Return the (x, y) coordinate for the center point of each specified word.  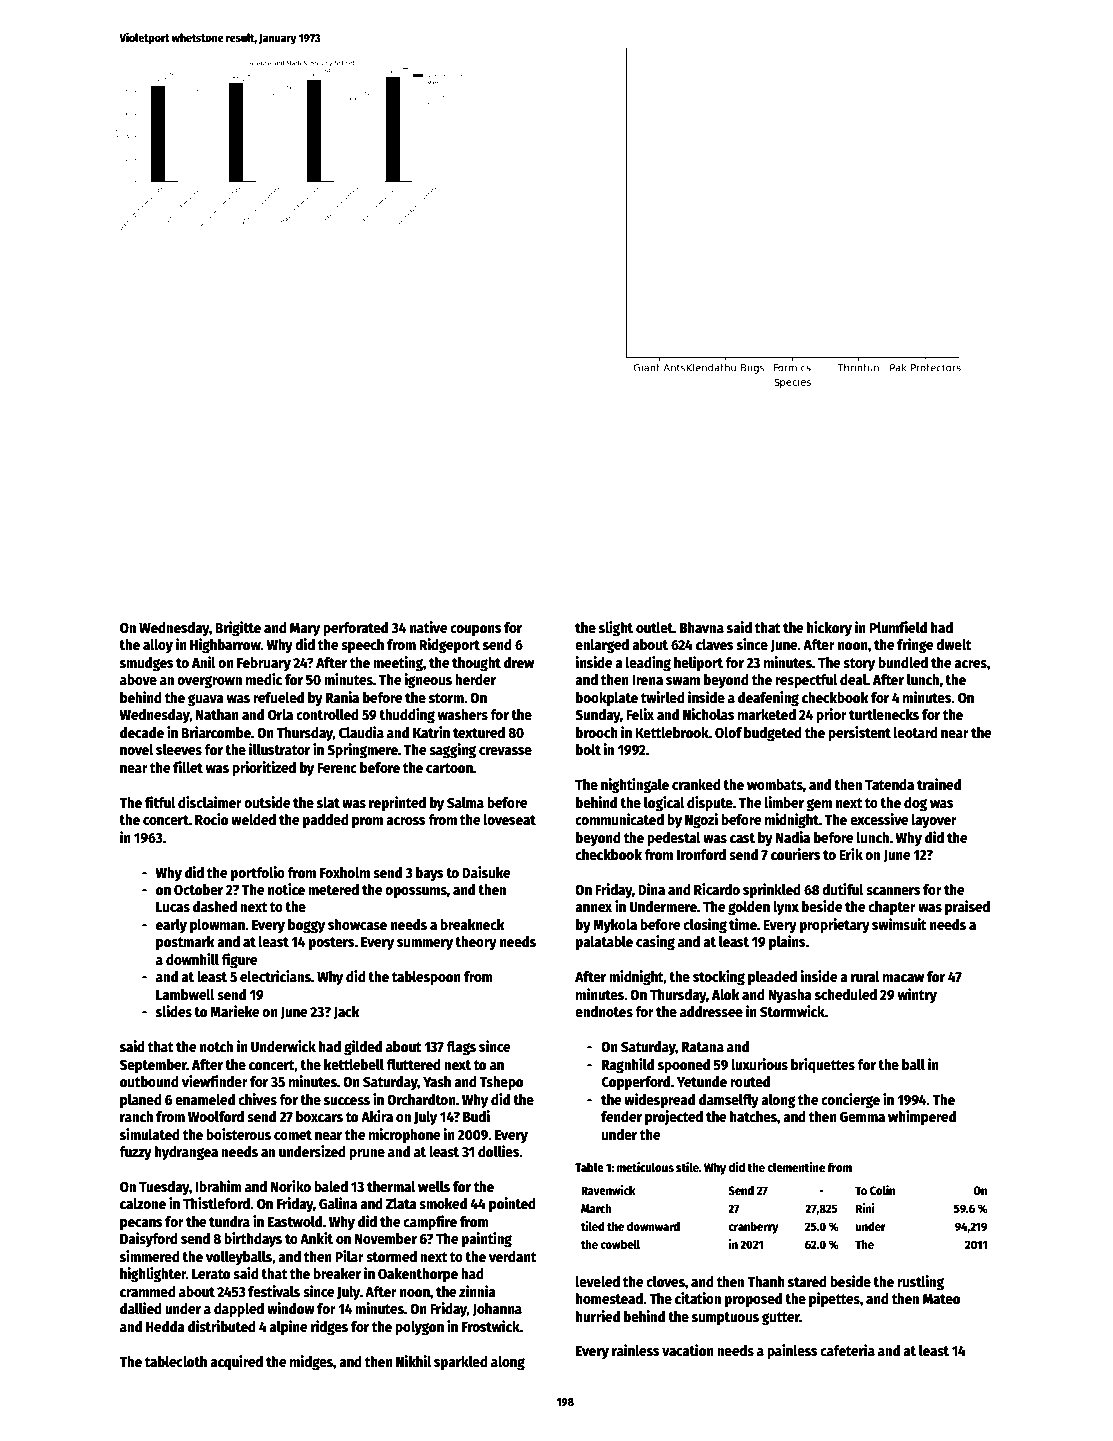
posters (332, 943)
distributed (222, 1326)
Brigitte (238, 628)
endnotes (604, 1011)
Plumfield (898, 627)
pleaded (772, 978)
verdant (513, 1256)
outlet (654, 627)
